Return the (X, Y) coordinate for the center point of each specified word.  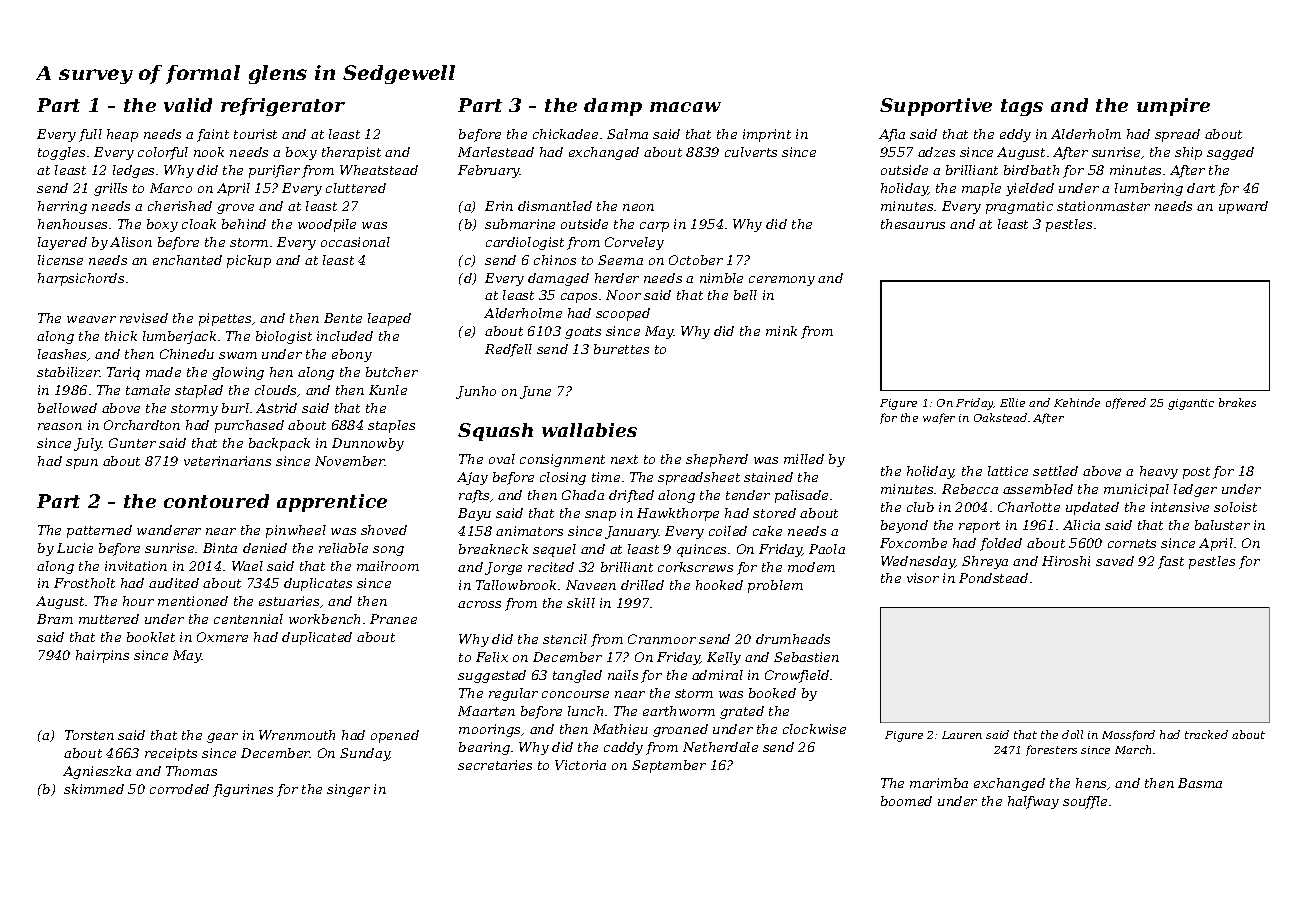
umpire (1173, 107)
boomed (906, 801)
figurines (243, 790)
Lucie (75, 548)
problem (775, 586)
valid (188, 105)
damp (613, 107)
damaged (558, 279)
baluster (1222, 525)
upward (1243, 207)
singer (348, 790)
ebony (352, 355)
